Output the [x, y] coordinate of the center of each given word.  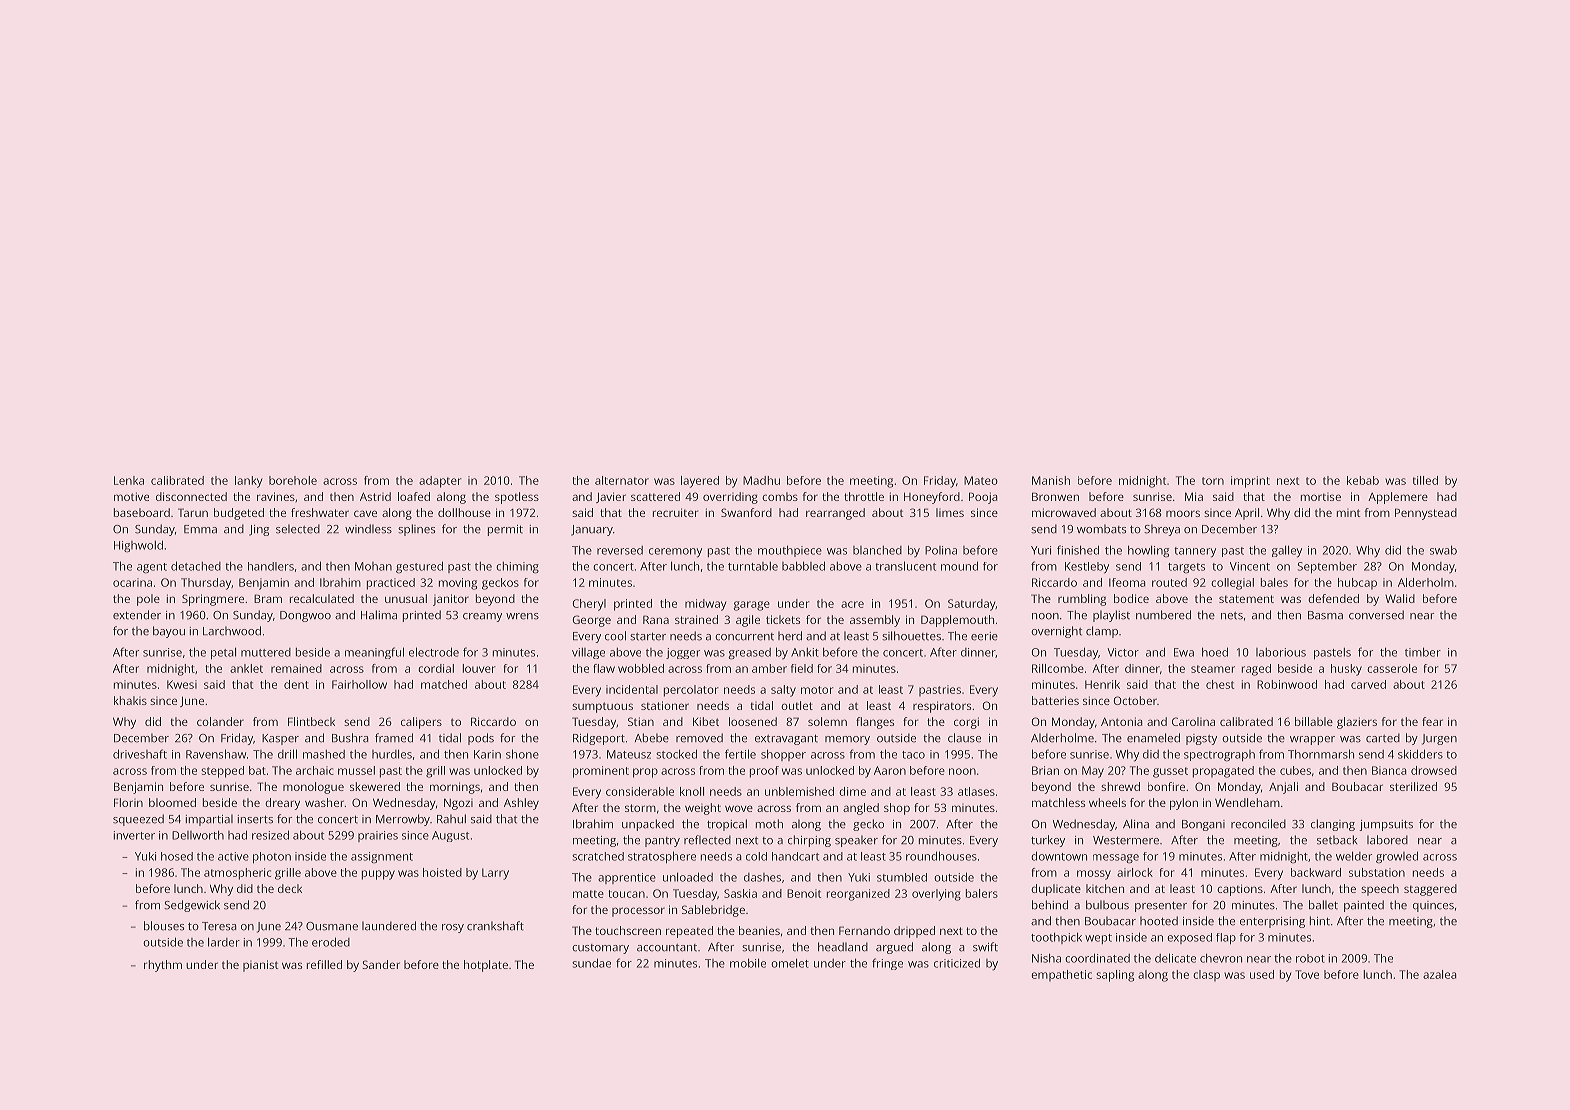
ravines [276, 496]
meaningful [374, 653]
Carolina [1193, 721]
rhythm [163, 966]
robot [1310, 958]
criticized [957, 963]
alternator [622, 480]
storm [640, 808]
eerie [984, 636]
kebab [1363, 480]
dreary [282, 804]
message [1116, 859]
